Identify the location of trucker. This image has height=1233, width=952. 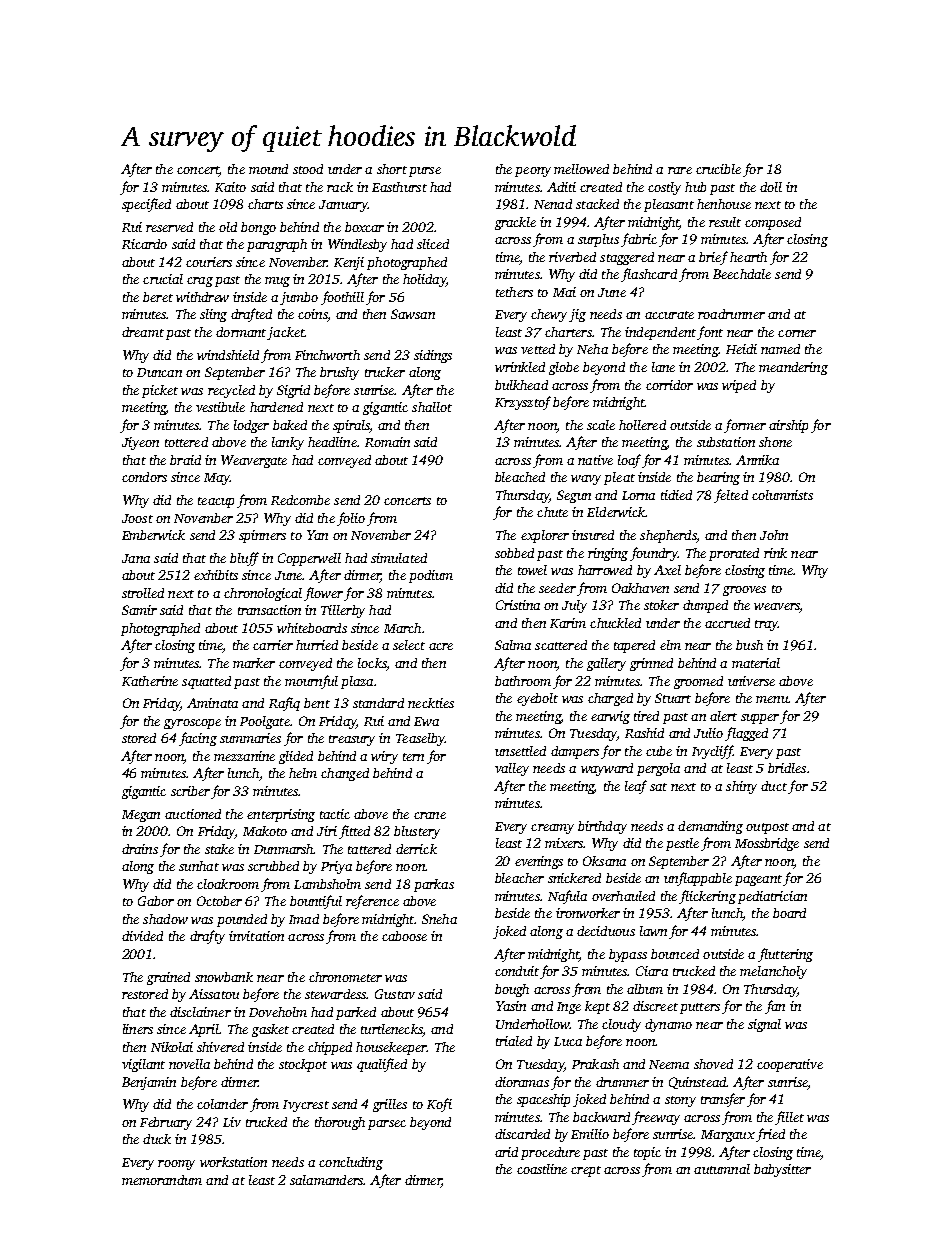
(385, 372).
